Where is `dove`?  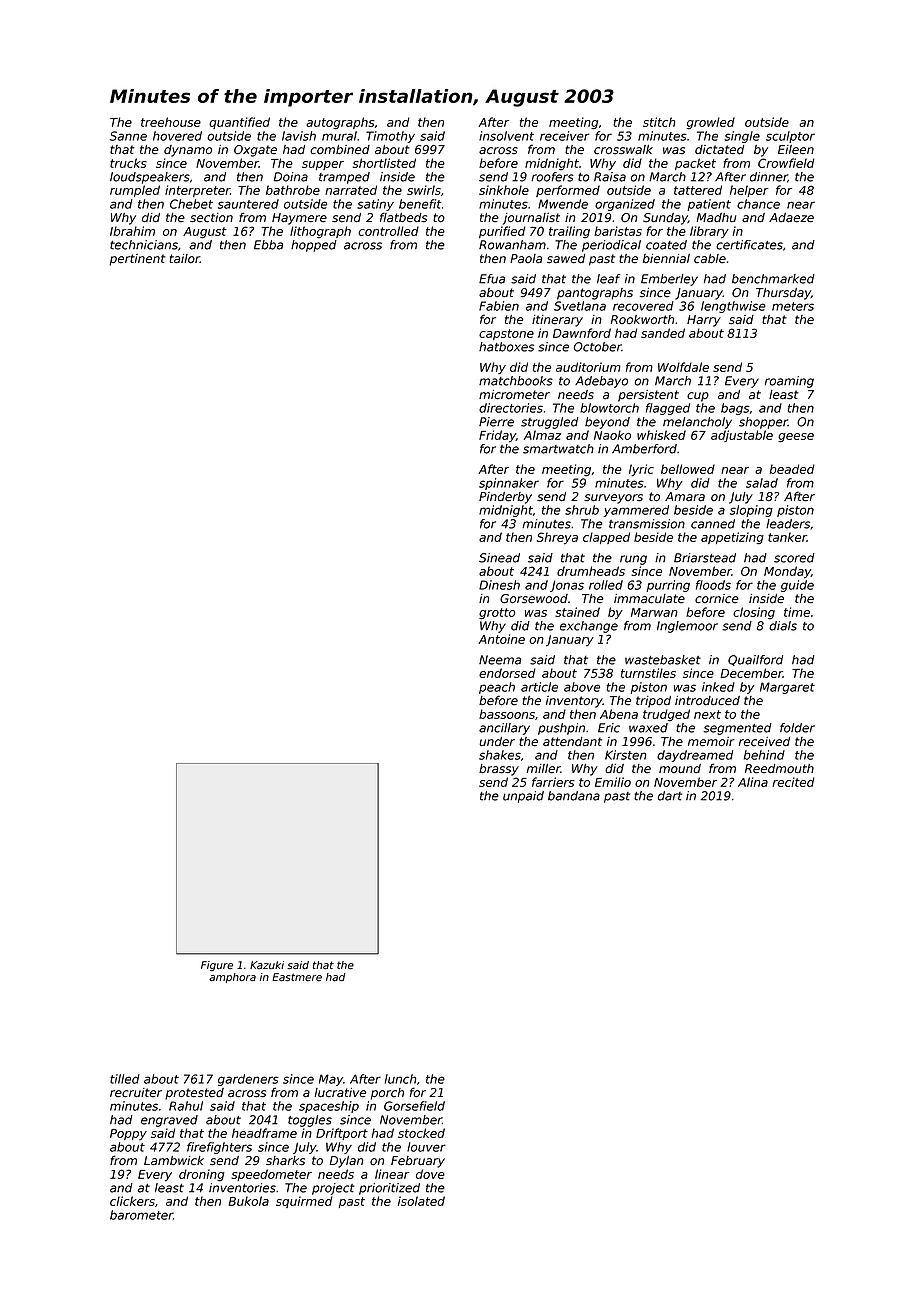
dove is located at coordinates (430, 1174).
